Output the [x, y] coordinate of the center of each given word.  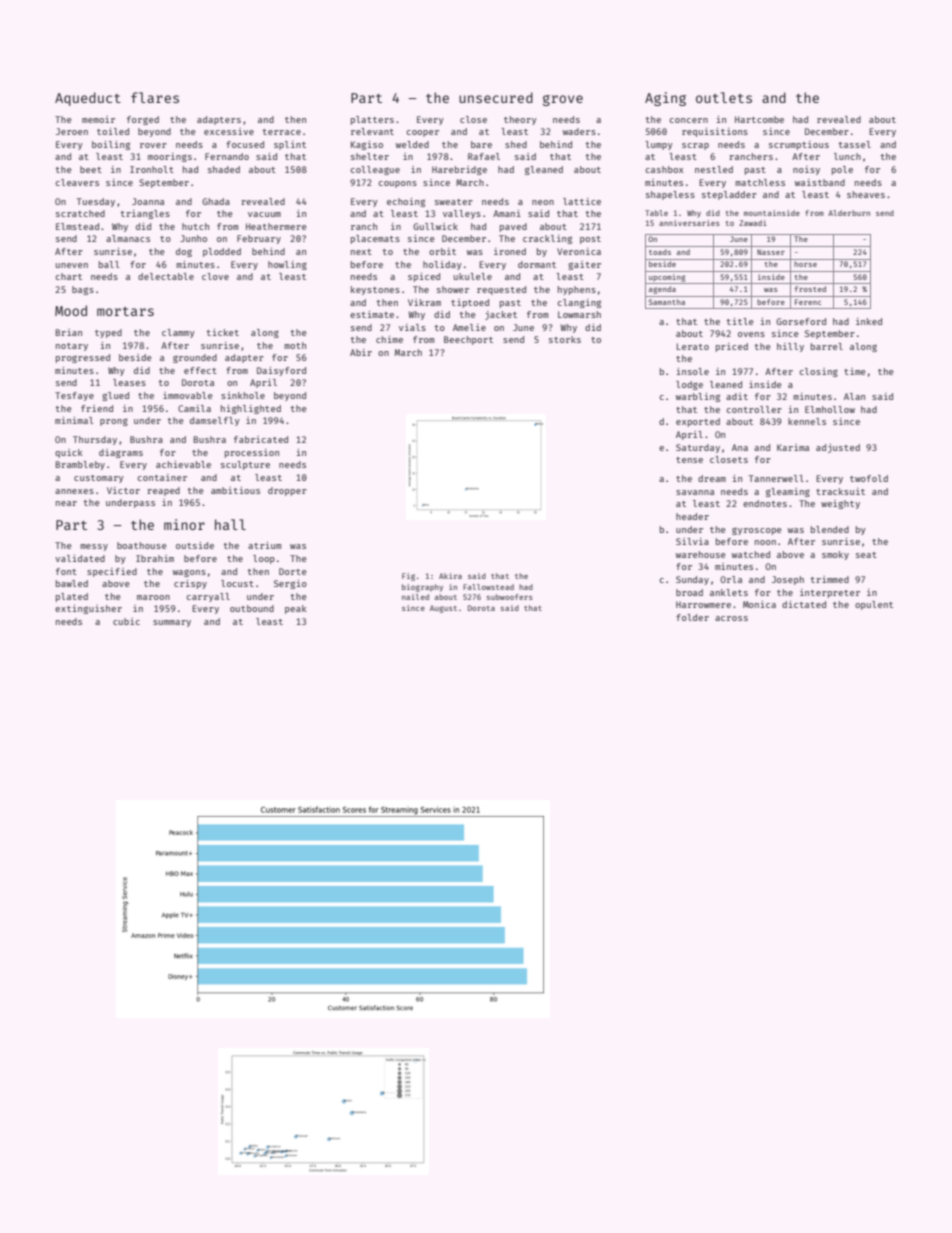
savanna [695, 492]
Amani [507, 213]
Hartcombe [759, 119]
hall [230, 524]
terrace [282, 132]
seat [866, 555]
